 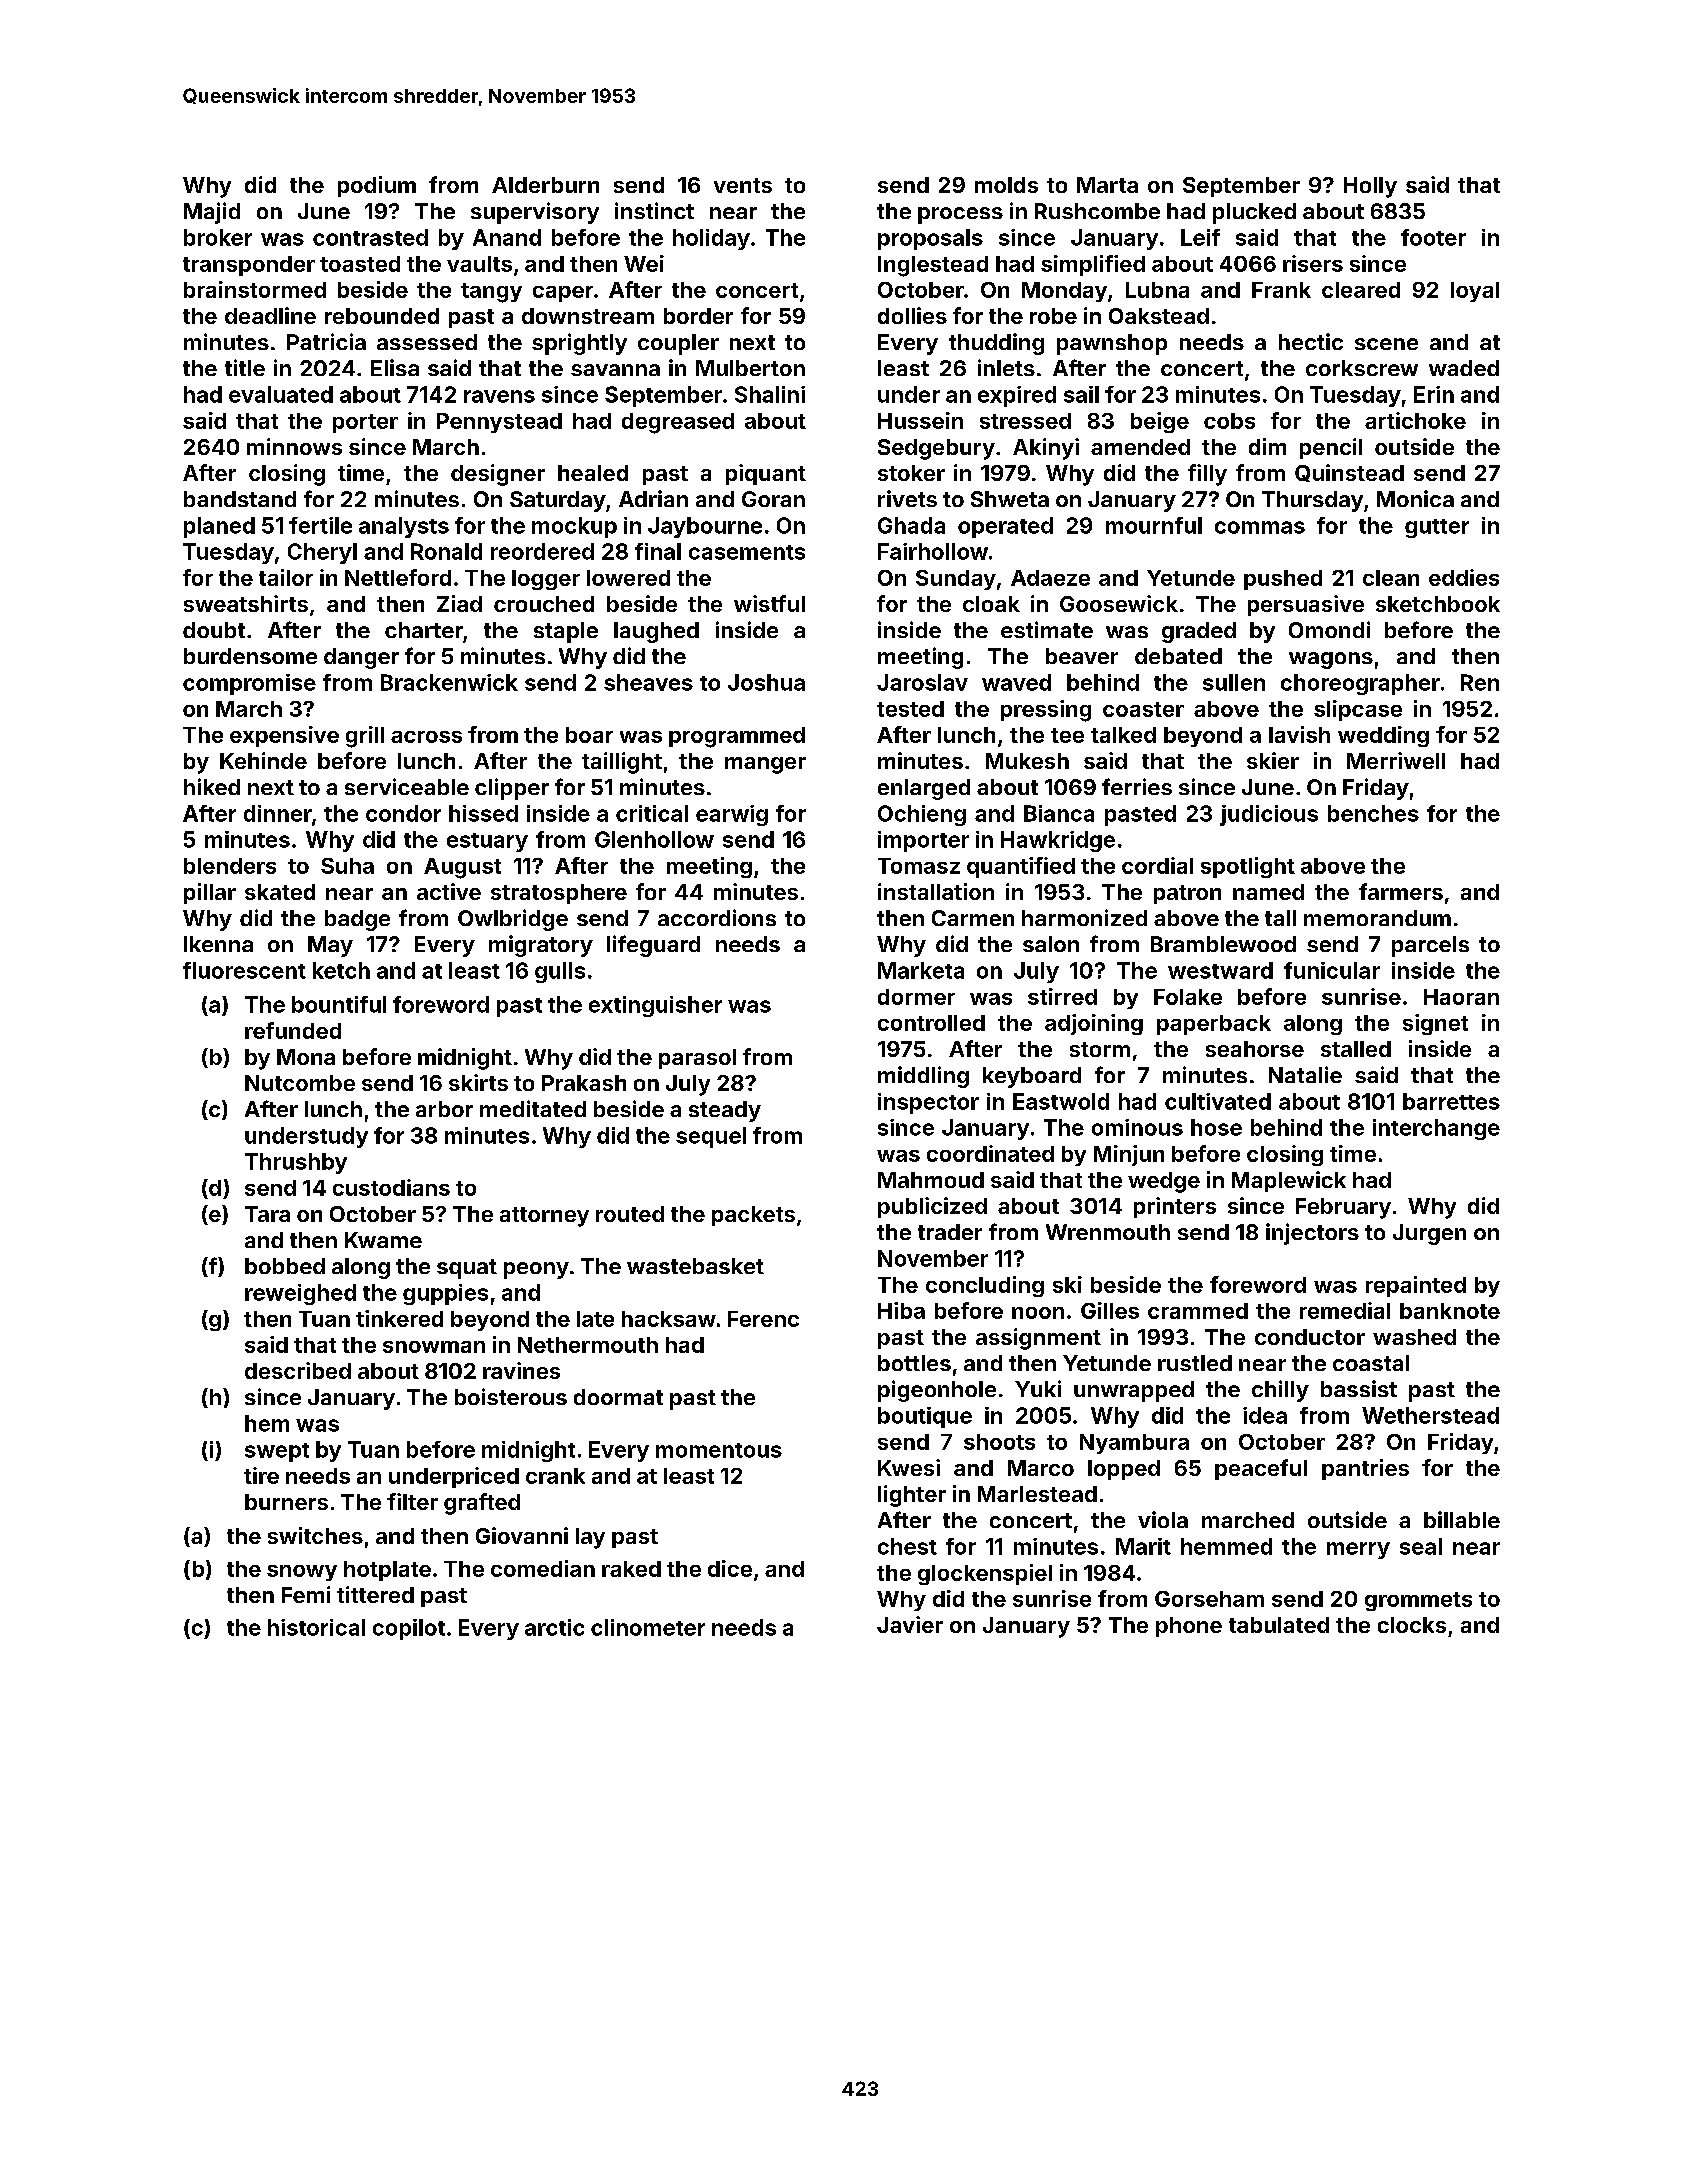 What do you see at coordinates (1164, 1182) in the page?
I see `wedge` at bounding box center [1164, 1182].
